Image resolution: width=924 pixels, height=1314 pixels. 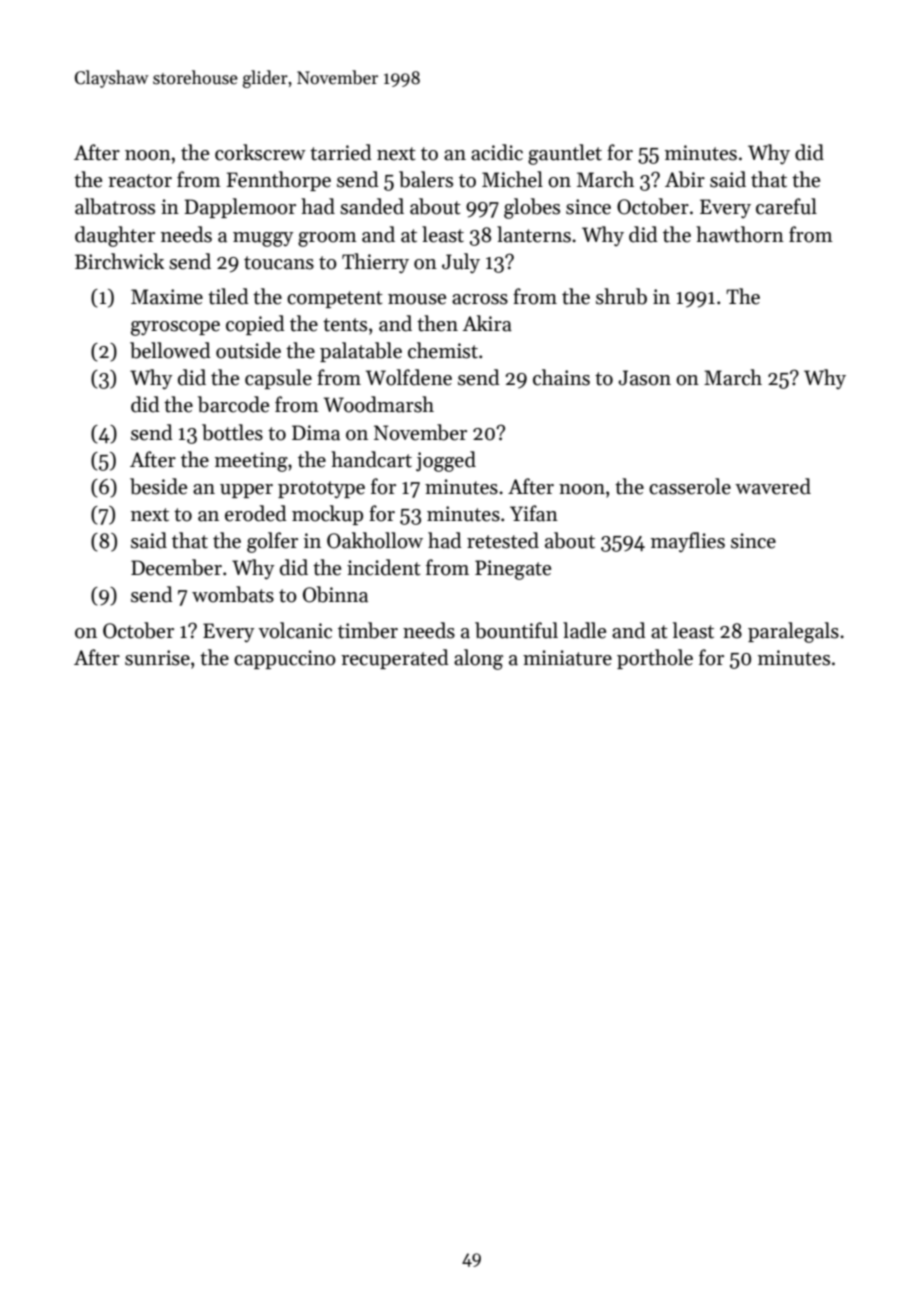 What do you see at coordinates (793, 632) in the page?
I see `paralegals` at bounding box center [793, 632].
